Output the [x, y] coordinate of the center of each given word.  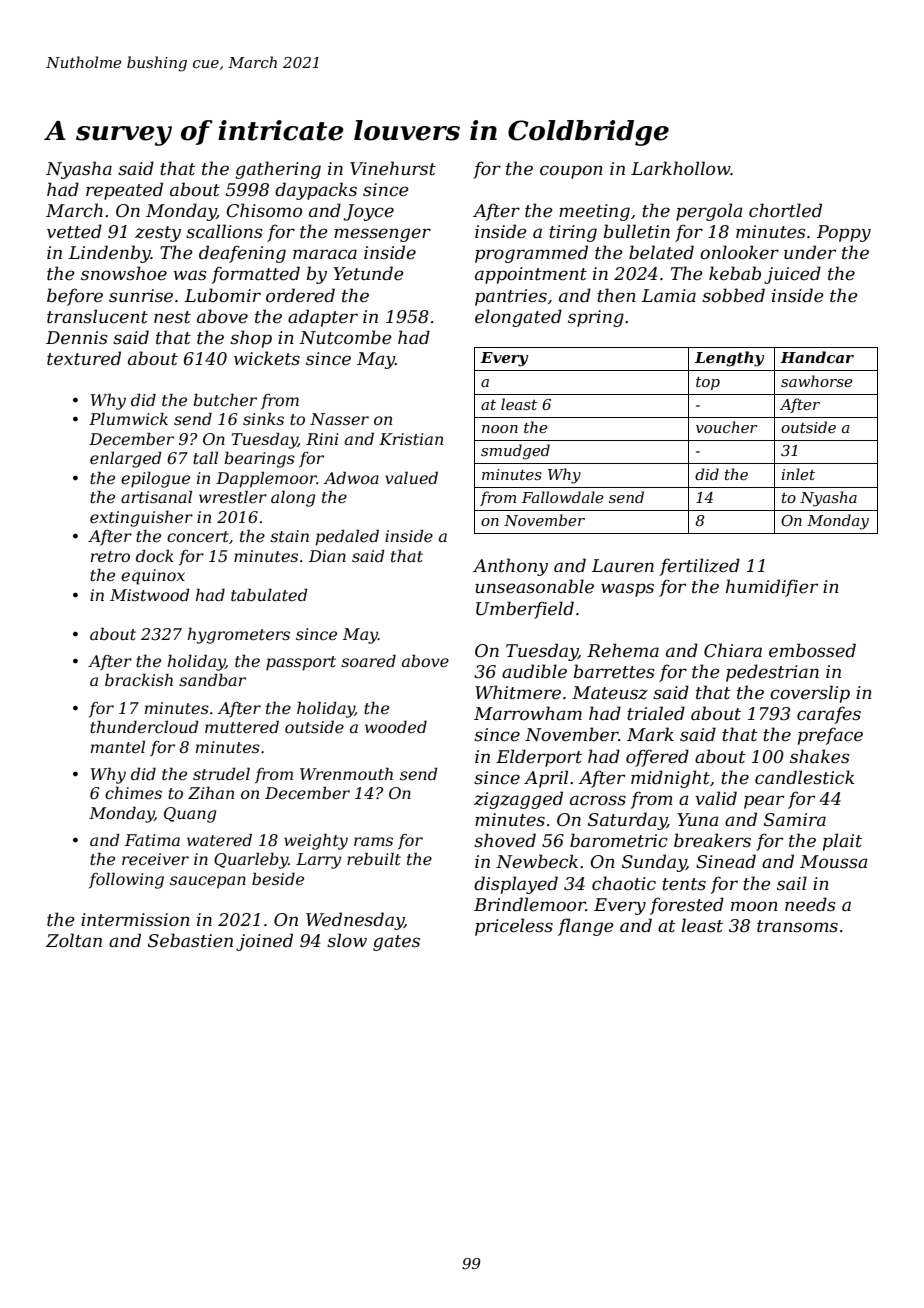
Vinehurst [393, 168]
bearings [259, 460]
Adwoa [351, 477]
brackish [139, 679]
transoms [797, 926]
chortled [785, 210]
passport [301, 663]
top [708, 383]
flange [586, 927]
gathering [278, 170]
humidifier [772, 588]
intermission [135, 920]
